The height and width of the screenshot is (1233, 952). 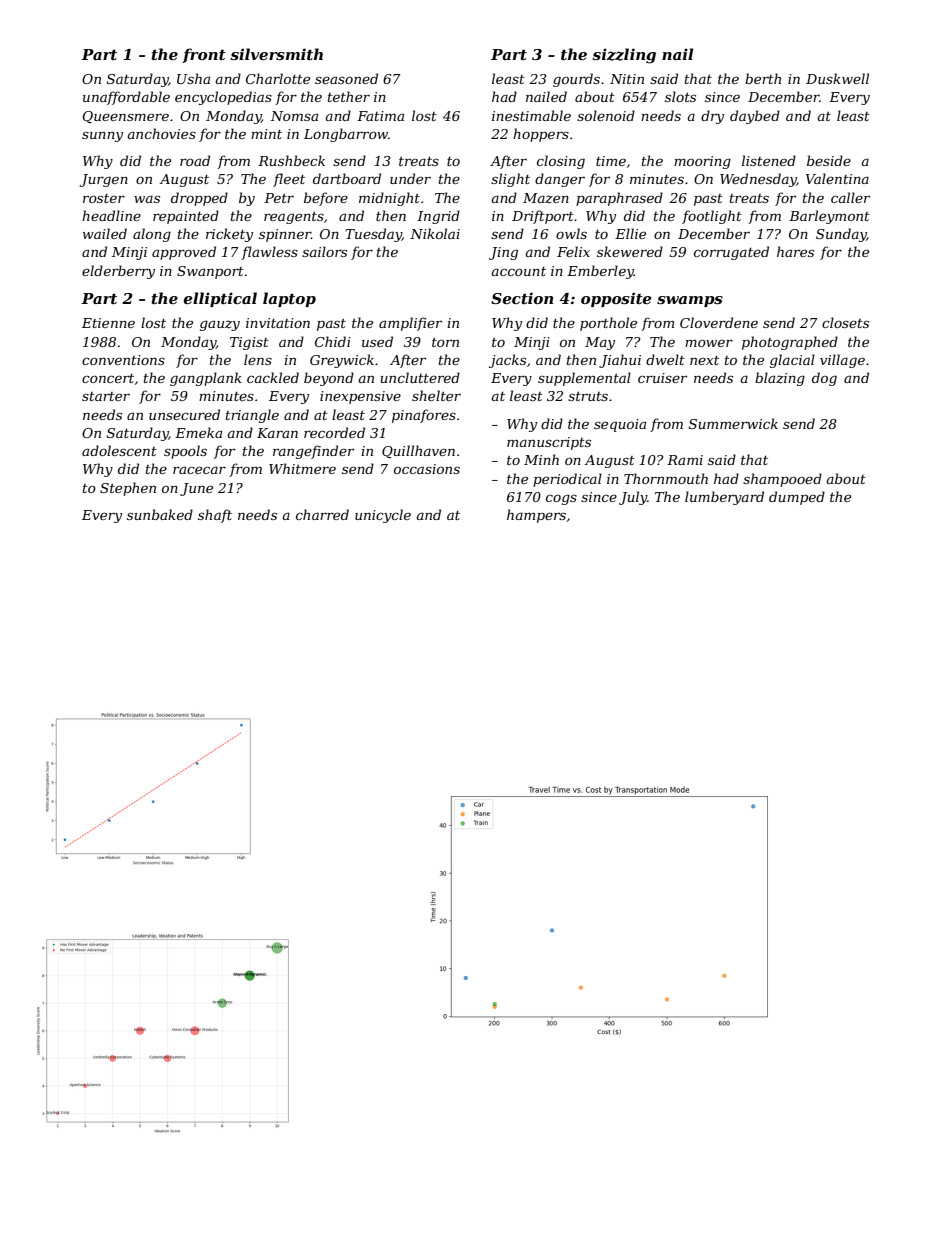 I want to click on Etienne, so click(x=108, y=323).
